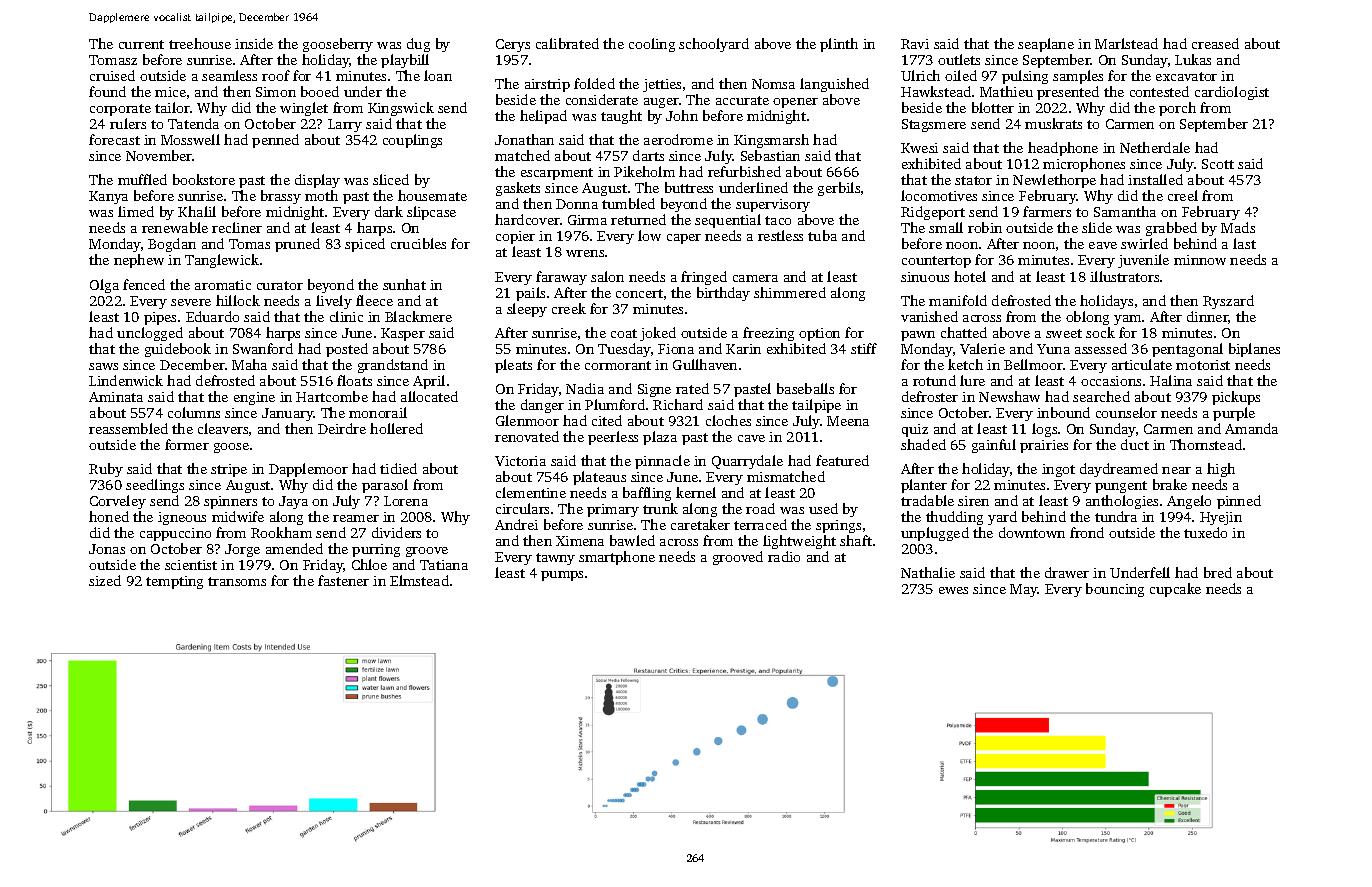  What do you see at coordinates (662, 462) in the screenshot?
I see `pinnacle` at bounding box center [662, 462].
